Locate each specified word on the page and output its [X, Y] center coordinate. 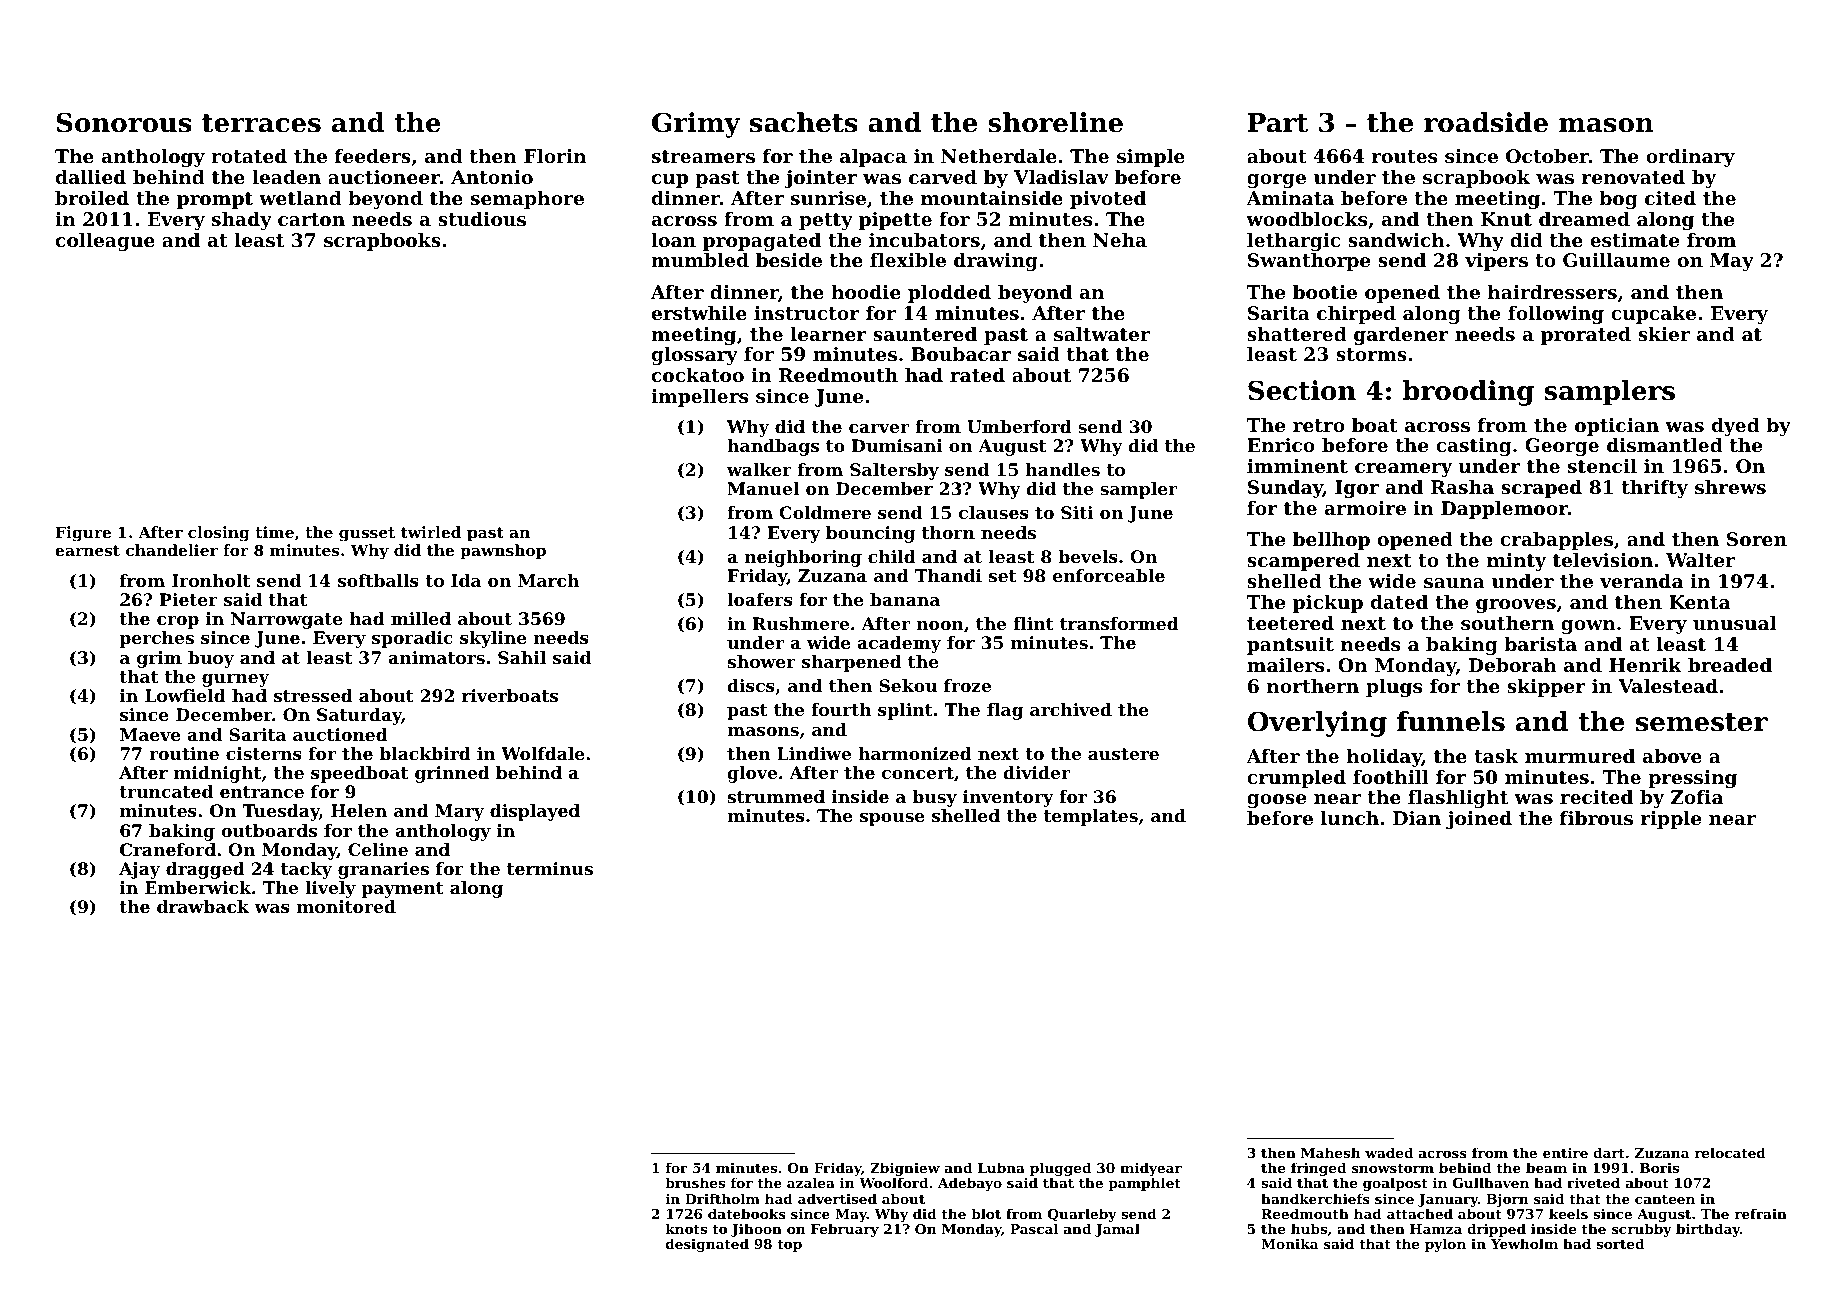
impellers [699, 398]
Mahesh [1331, 1152]
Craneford [168, 849]
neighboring [803, 558]
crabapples [1556, 541]
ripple [1671, 820]
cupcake [1653, 315]
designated [707, 1245]
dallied [91, 177]
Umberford [1019, 426]
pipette [895, 221]
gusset [367, 534]
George [1562, 447]
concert [918, 773]
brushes [695, 1182]
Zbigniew [905, 1170]
